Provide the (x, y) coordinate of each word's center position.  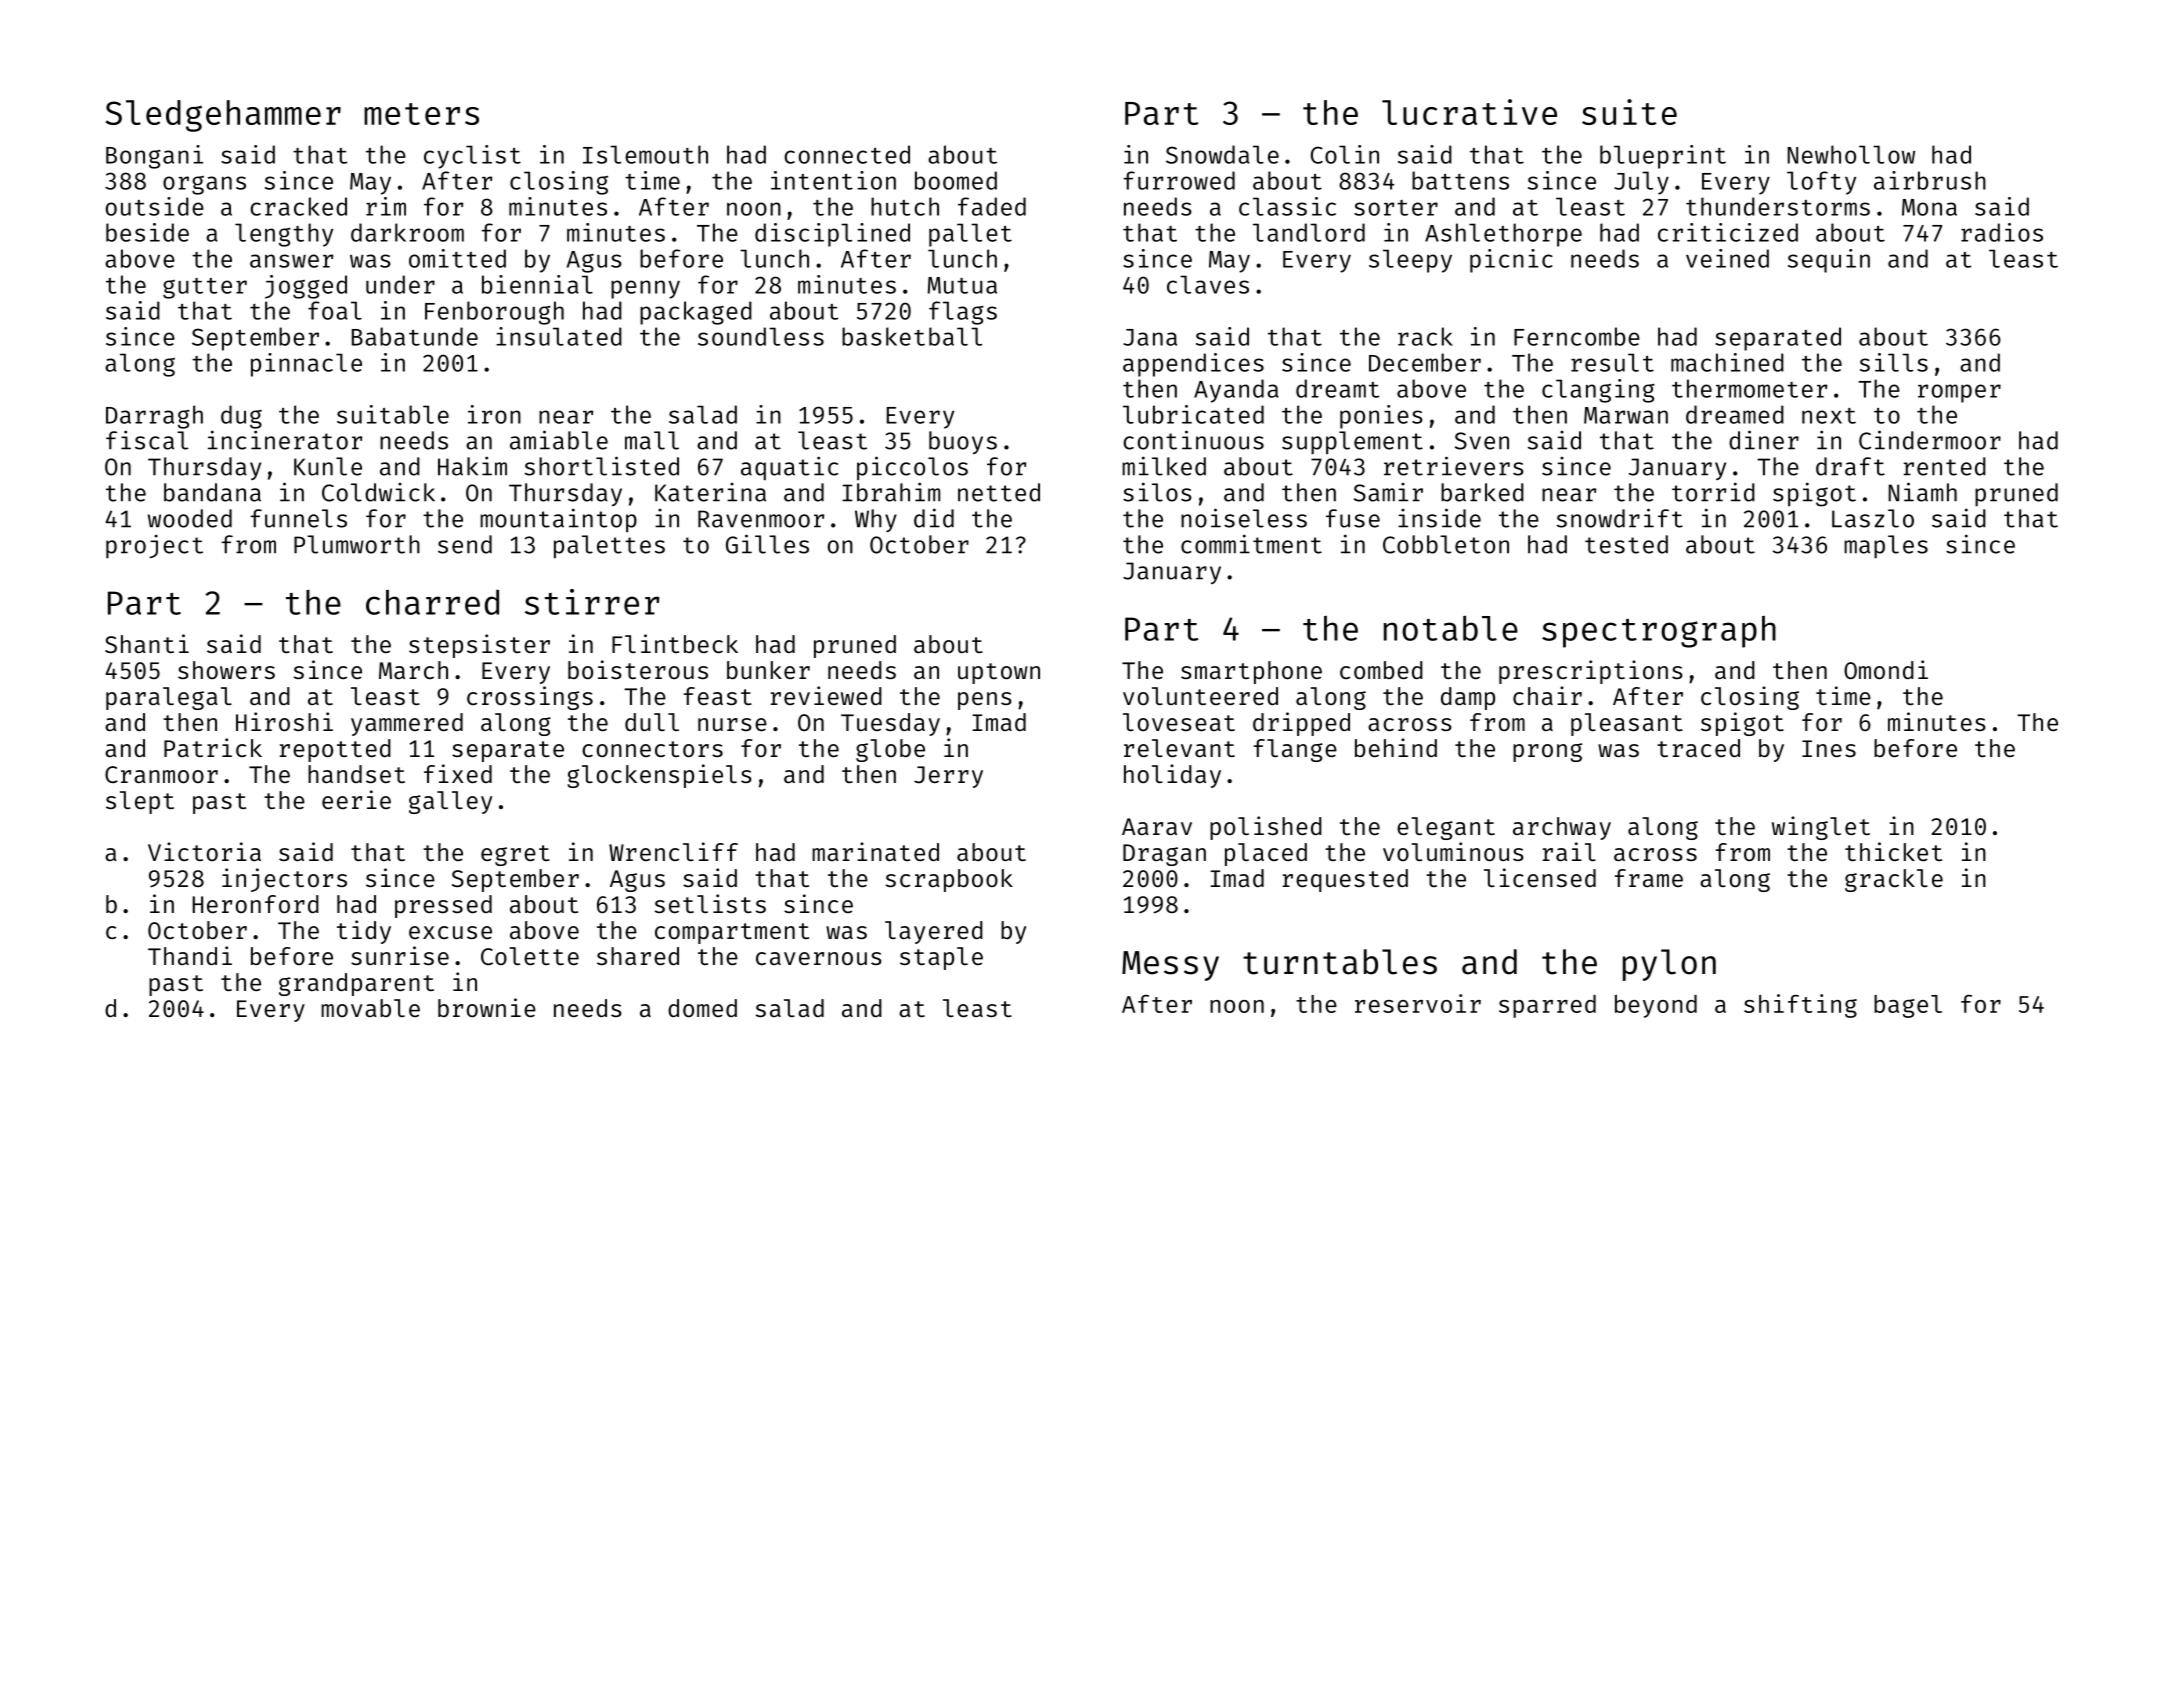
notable (1451, 628)
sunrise (400, 955)
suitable (393, 414)
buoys (963, 443)
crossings (530, 698)
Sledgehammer (223, 116)
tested (1626, 544)
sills (1894, 362)
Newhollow (1851, 154)
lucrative (1469, 112)
